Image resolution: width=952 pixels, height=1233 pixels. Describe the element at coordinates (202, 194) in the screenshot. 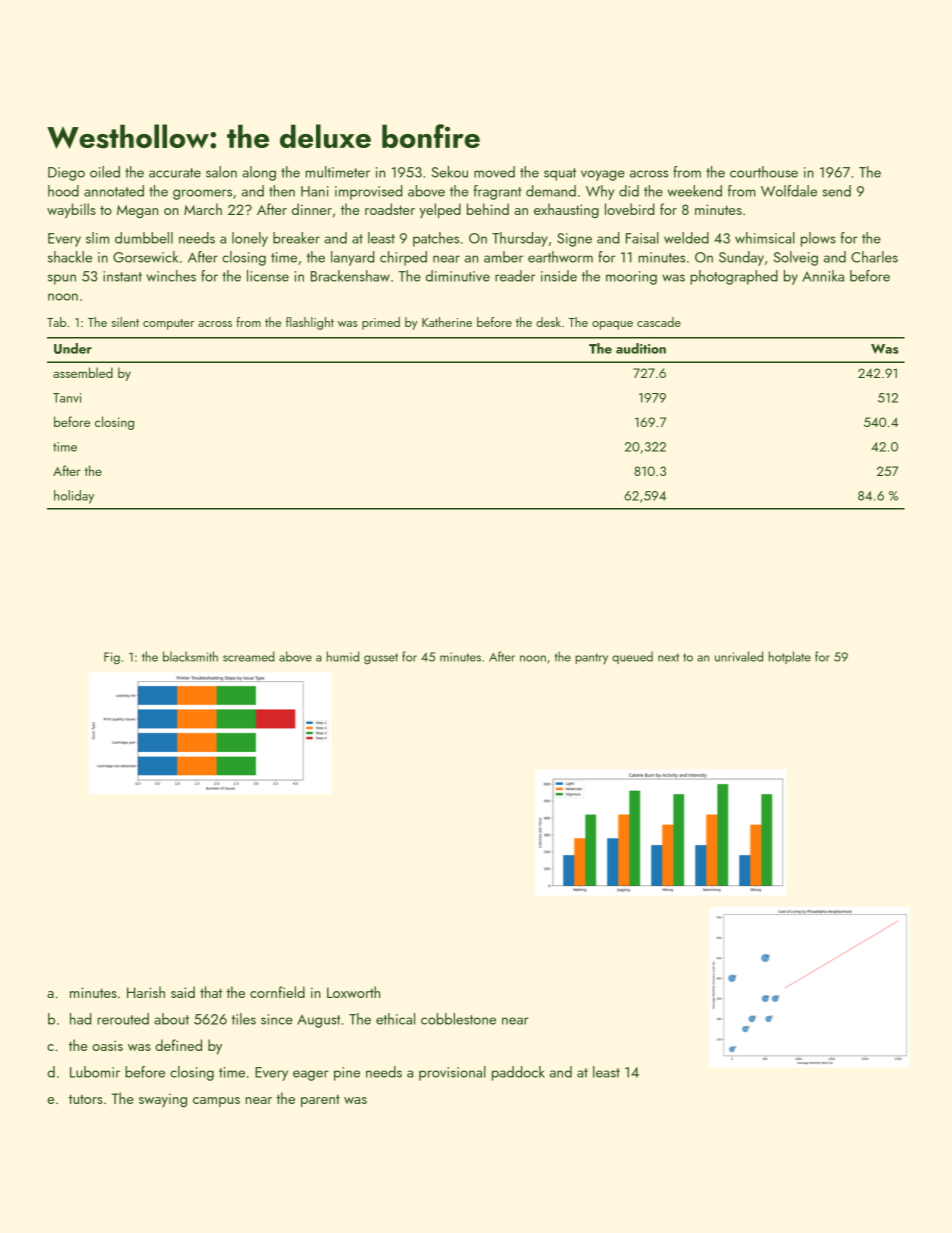

I see `groomers` at that location.
